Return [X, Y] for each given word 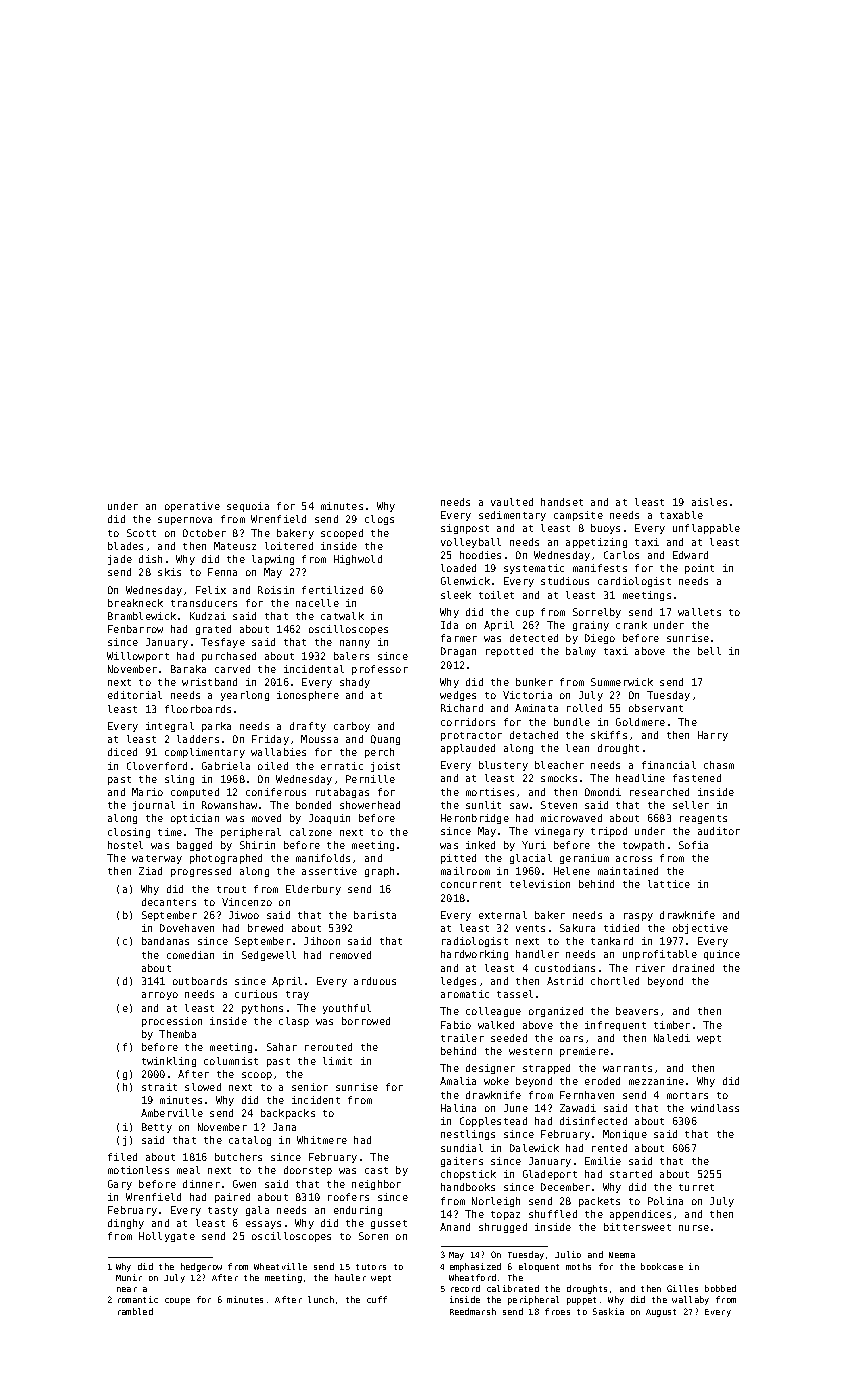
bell [709, 651]
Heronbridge [475, 819]
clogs [379, 520]
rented [609, 1148]
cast [376, 1170]
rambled [135, 1311]
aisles [709, 502]
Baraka [188, 669]
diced [122, 752]
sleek [456, 595]
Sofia [693, 845]
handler [537, 954]
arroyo [160, 996]
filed [122, 1157]
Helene [572, 871]
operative [192, 507]
